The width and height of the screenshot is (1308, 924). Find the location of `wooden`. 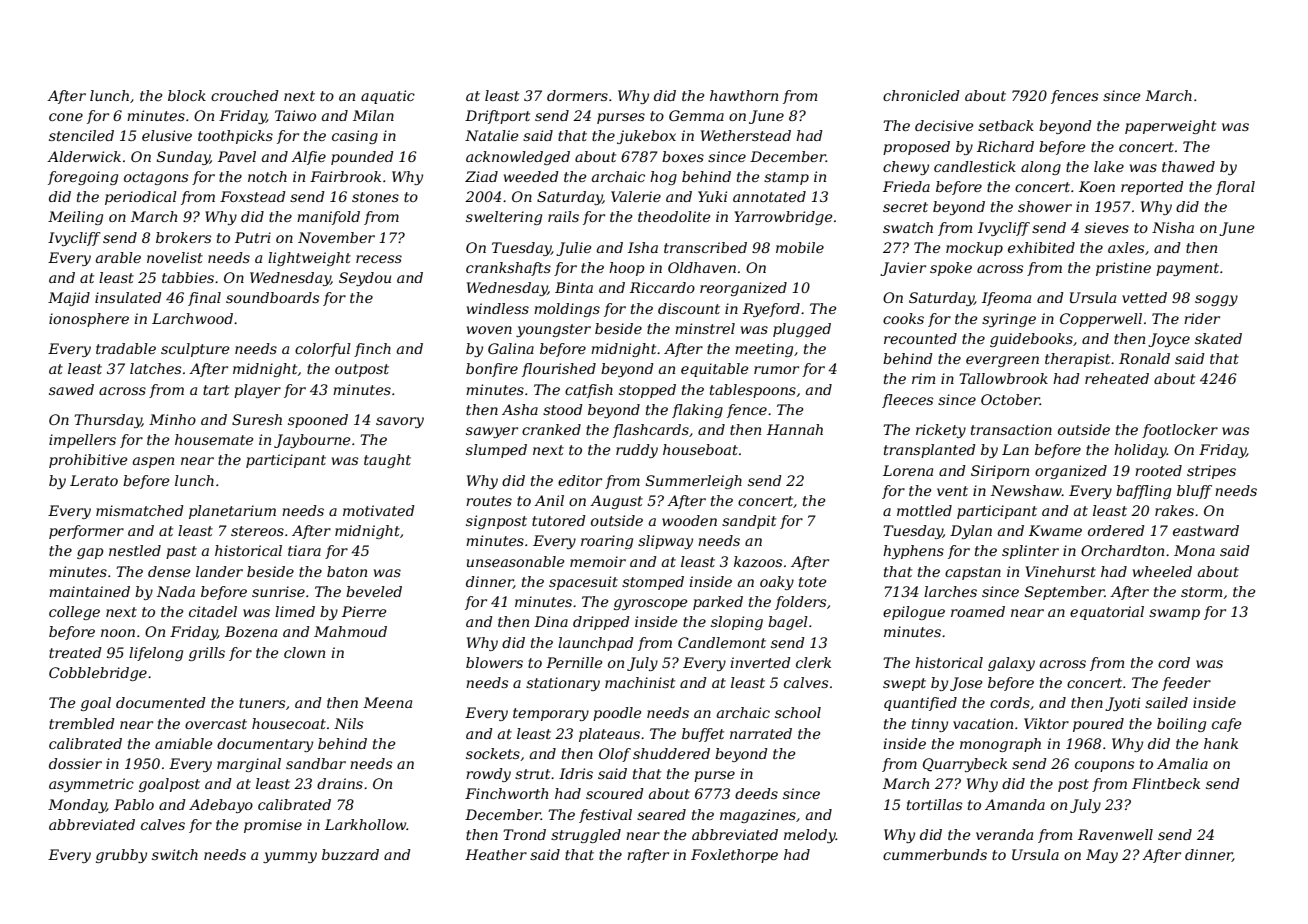

wooden is located at coordinates (689, 520).
